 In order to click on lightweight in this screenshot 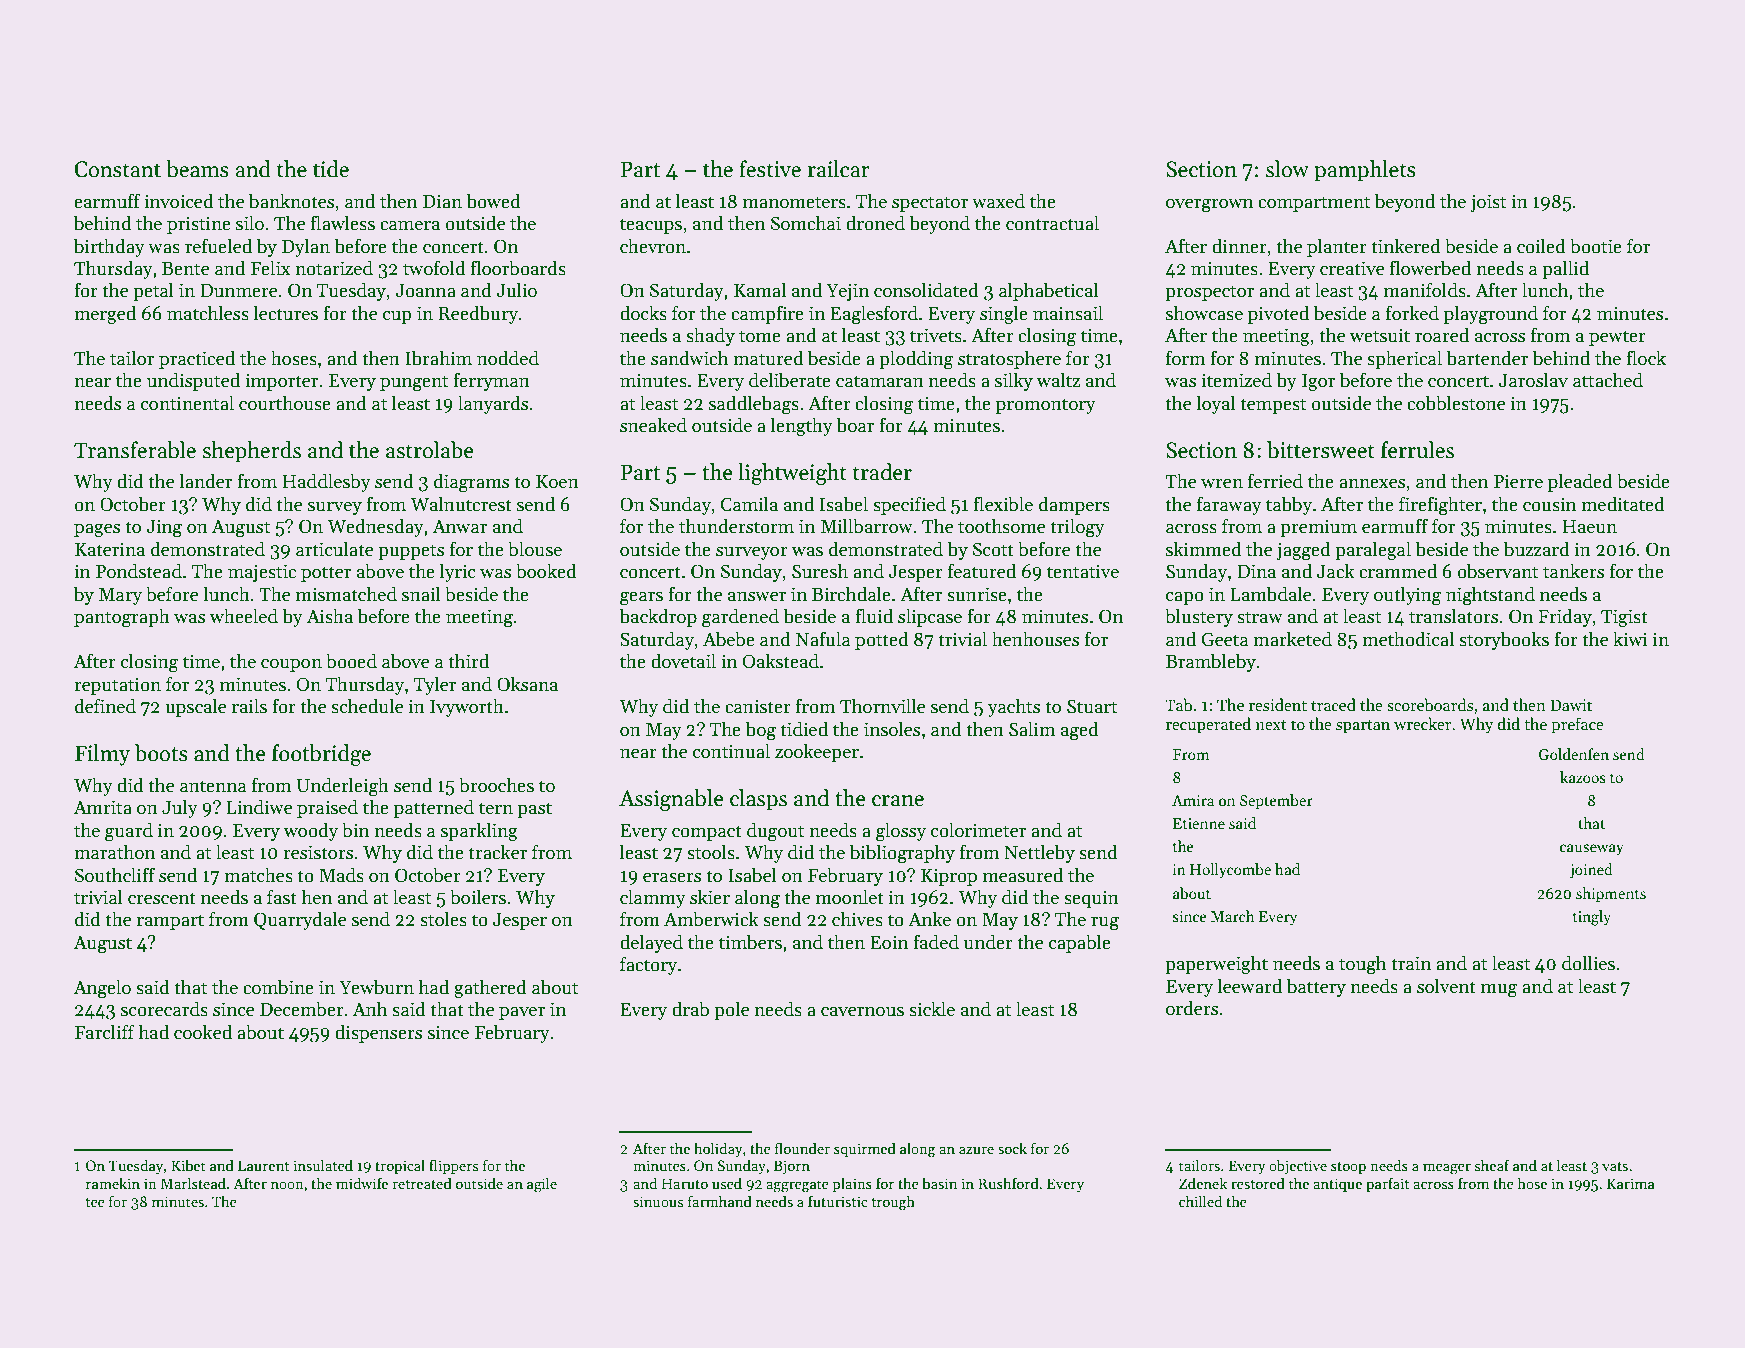, I will do `click(792, 474)`.
